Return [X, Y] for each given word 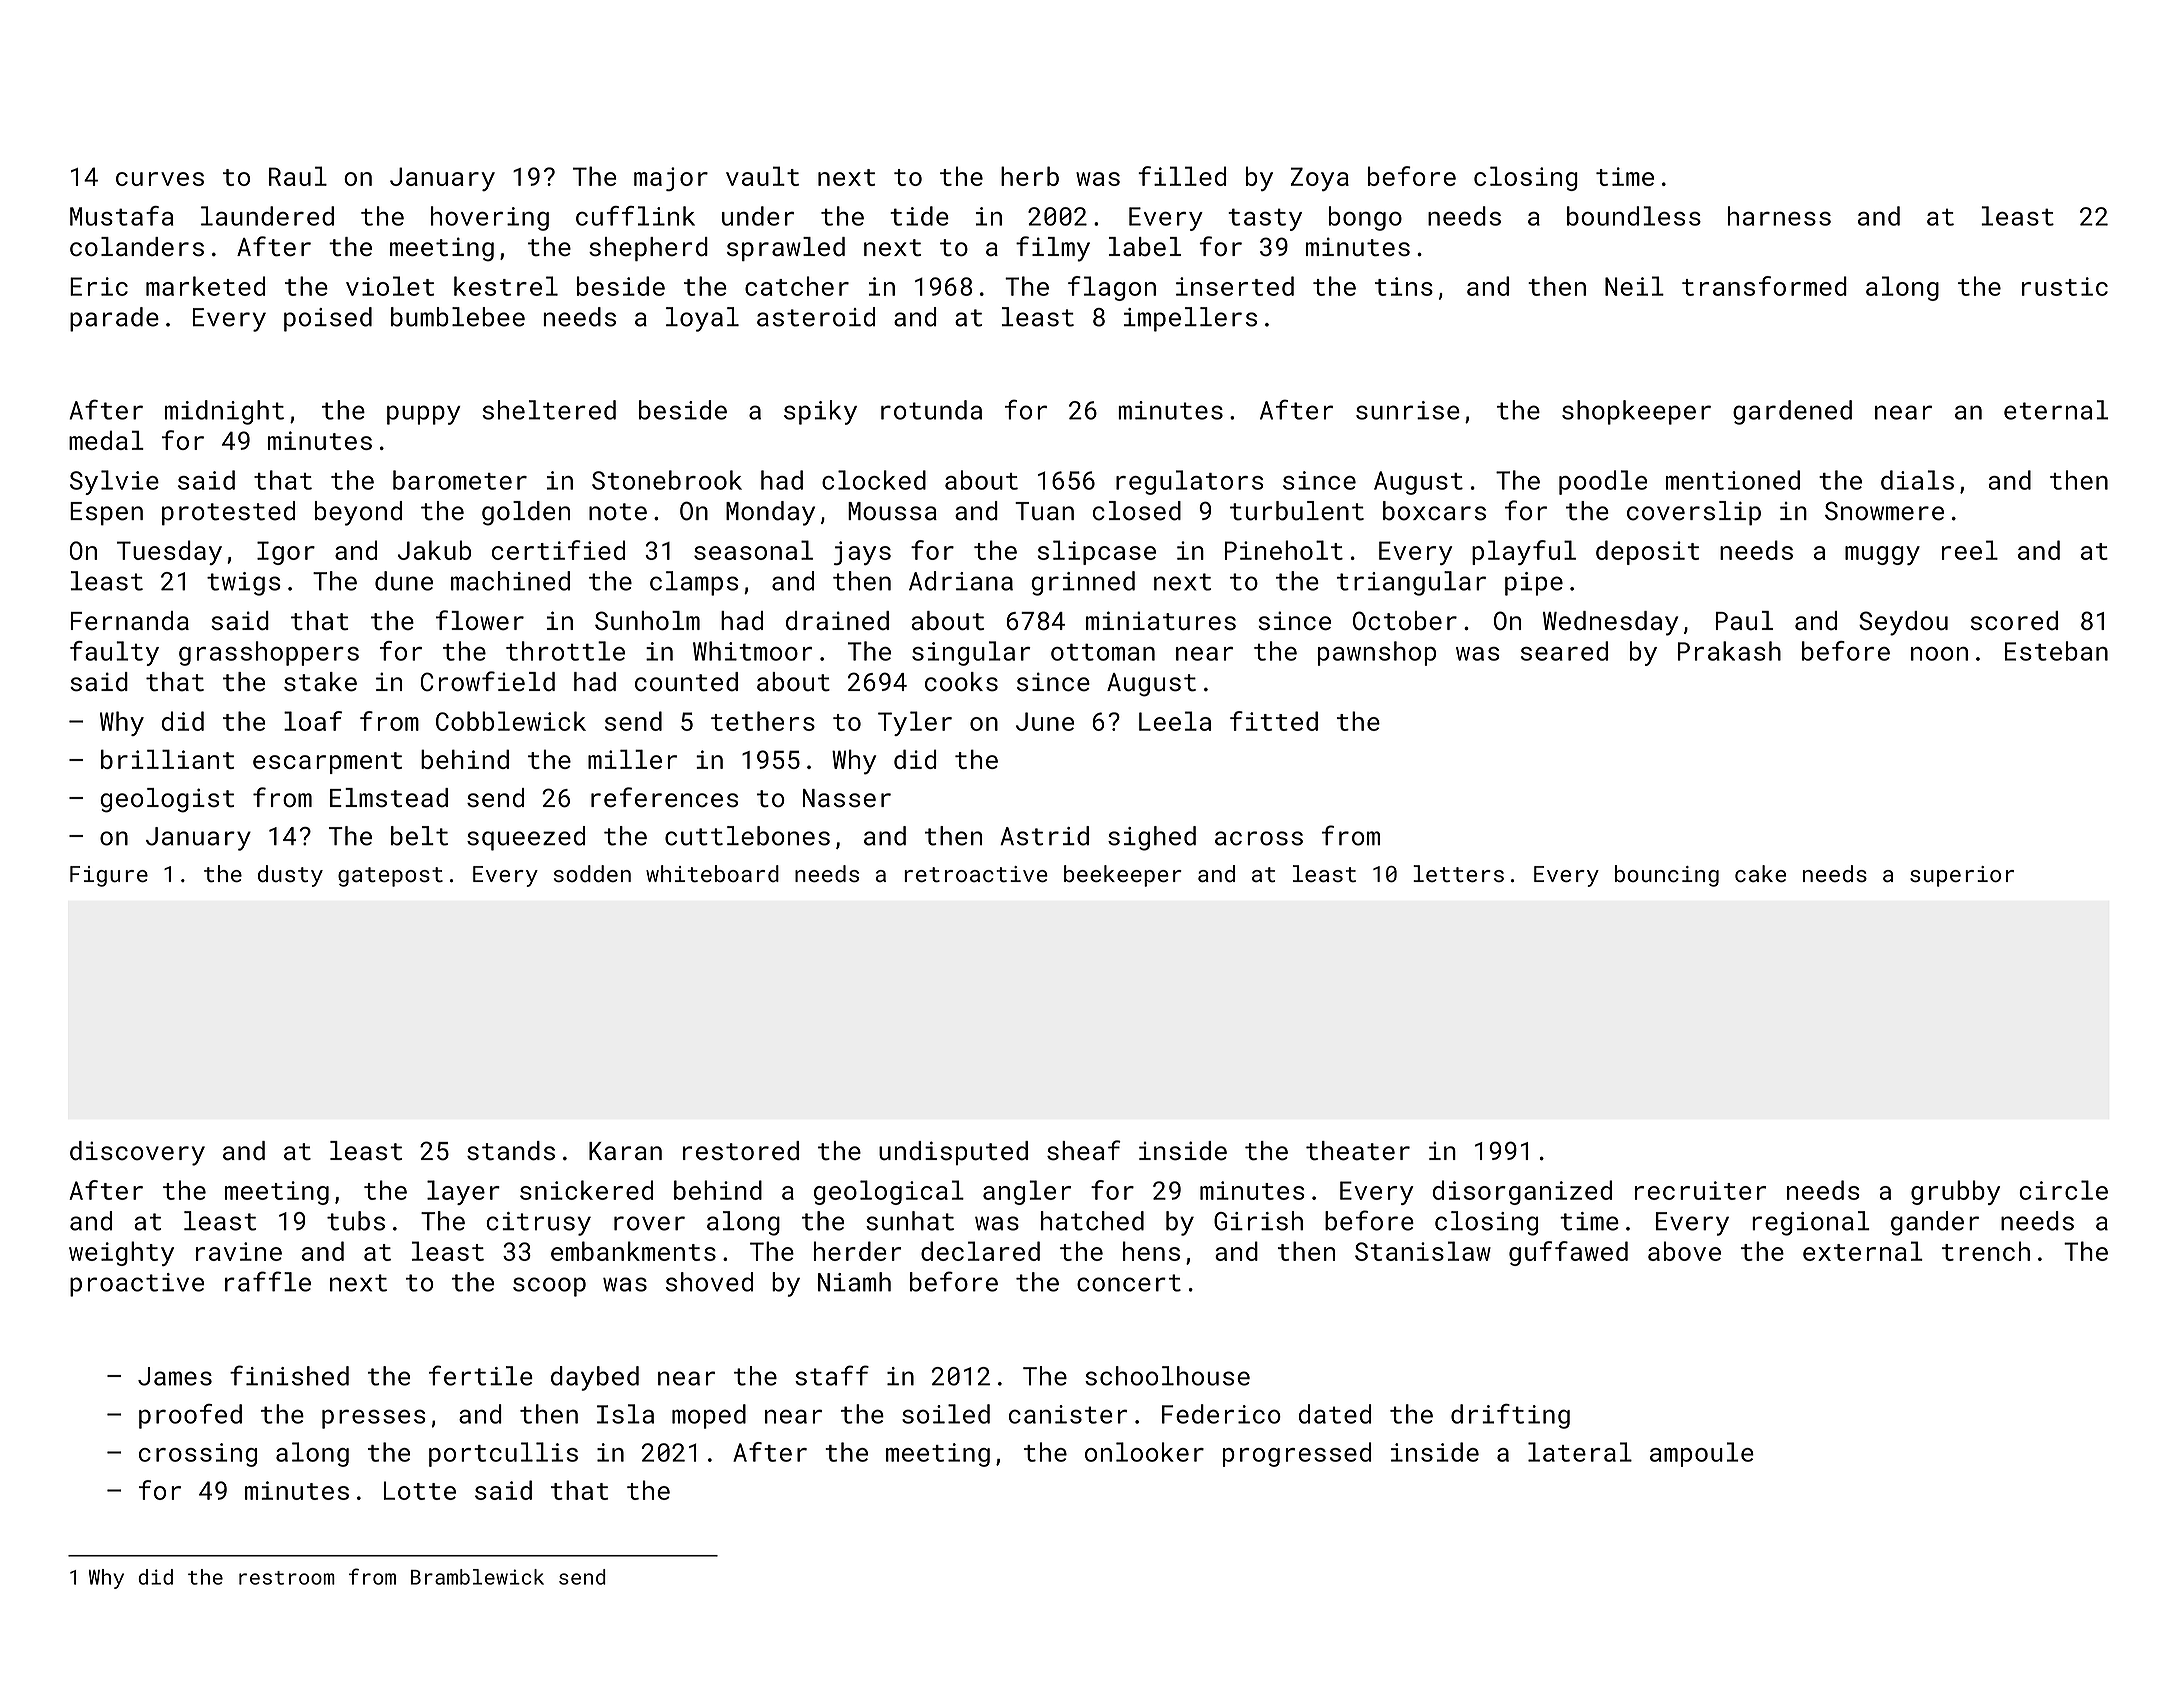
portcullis [503, 1454]
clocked [874, 480]
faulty [114, 653]
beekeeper [1123, 876]
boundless [1634, 216]
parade [114, 319]
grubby [1955, 1192]
